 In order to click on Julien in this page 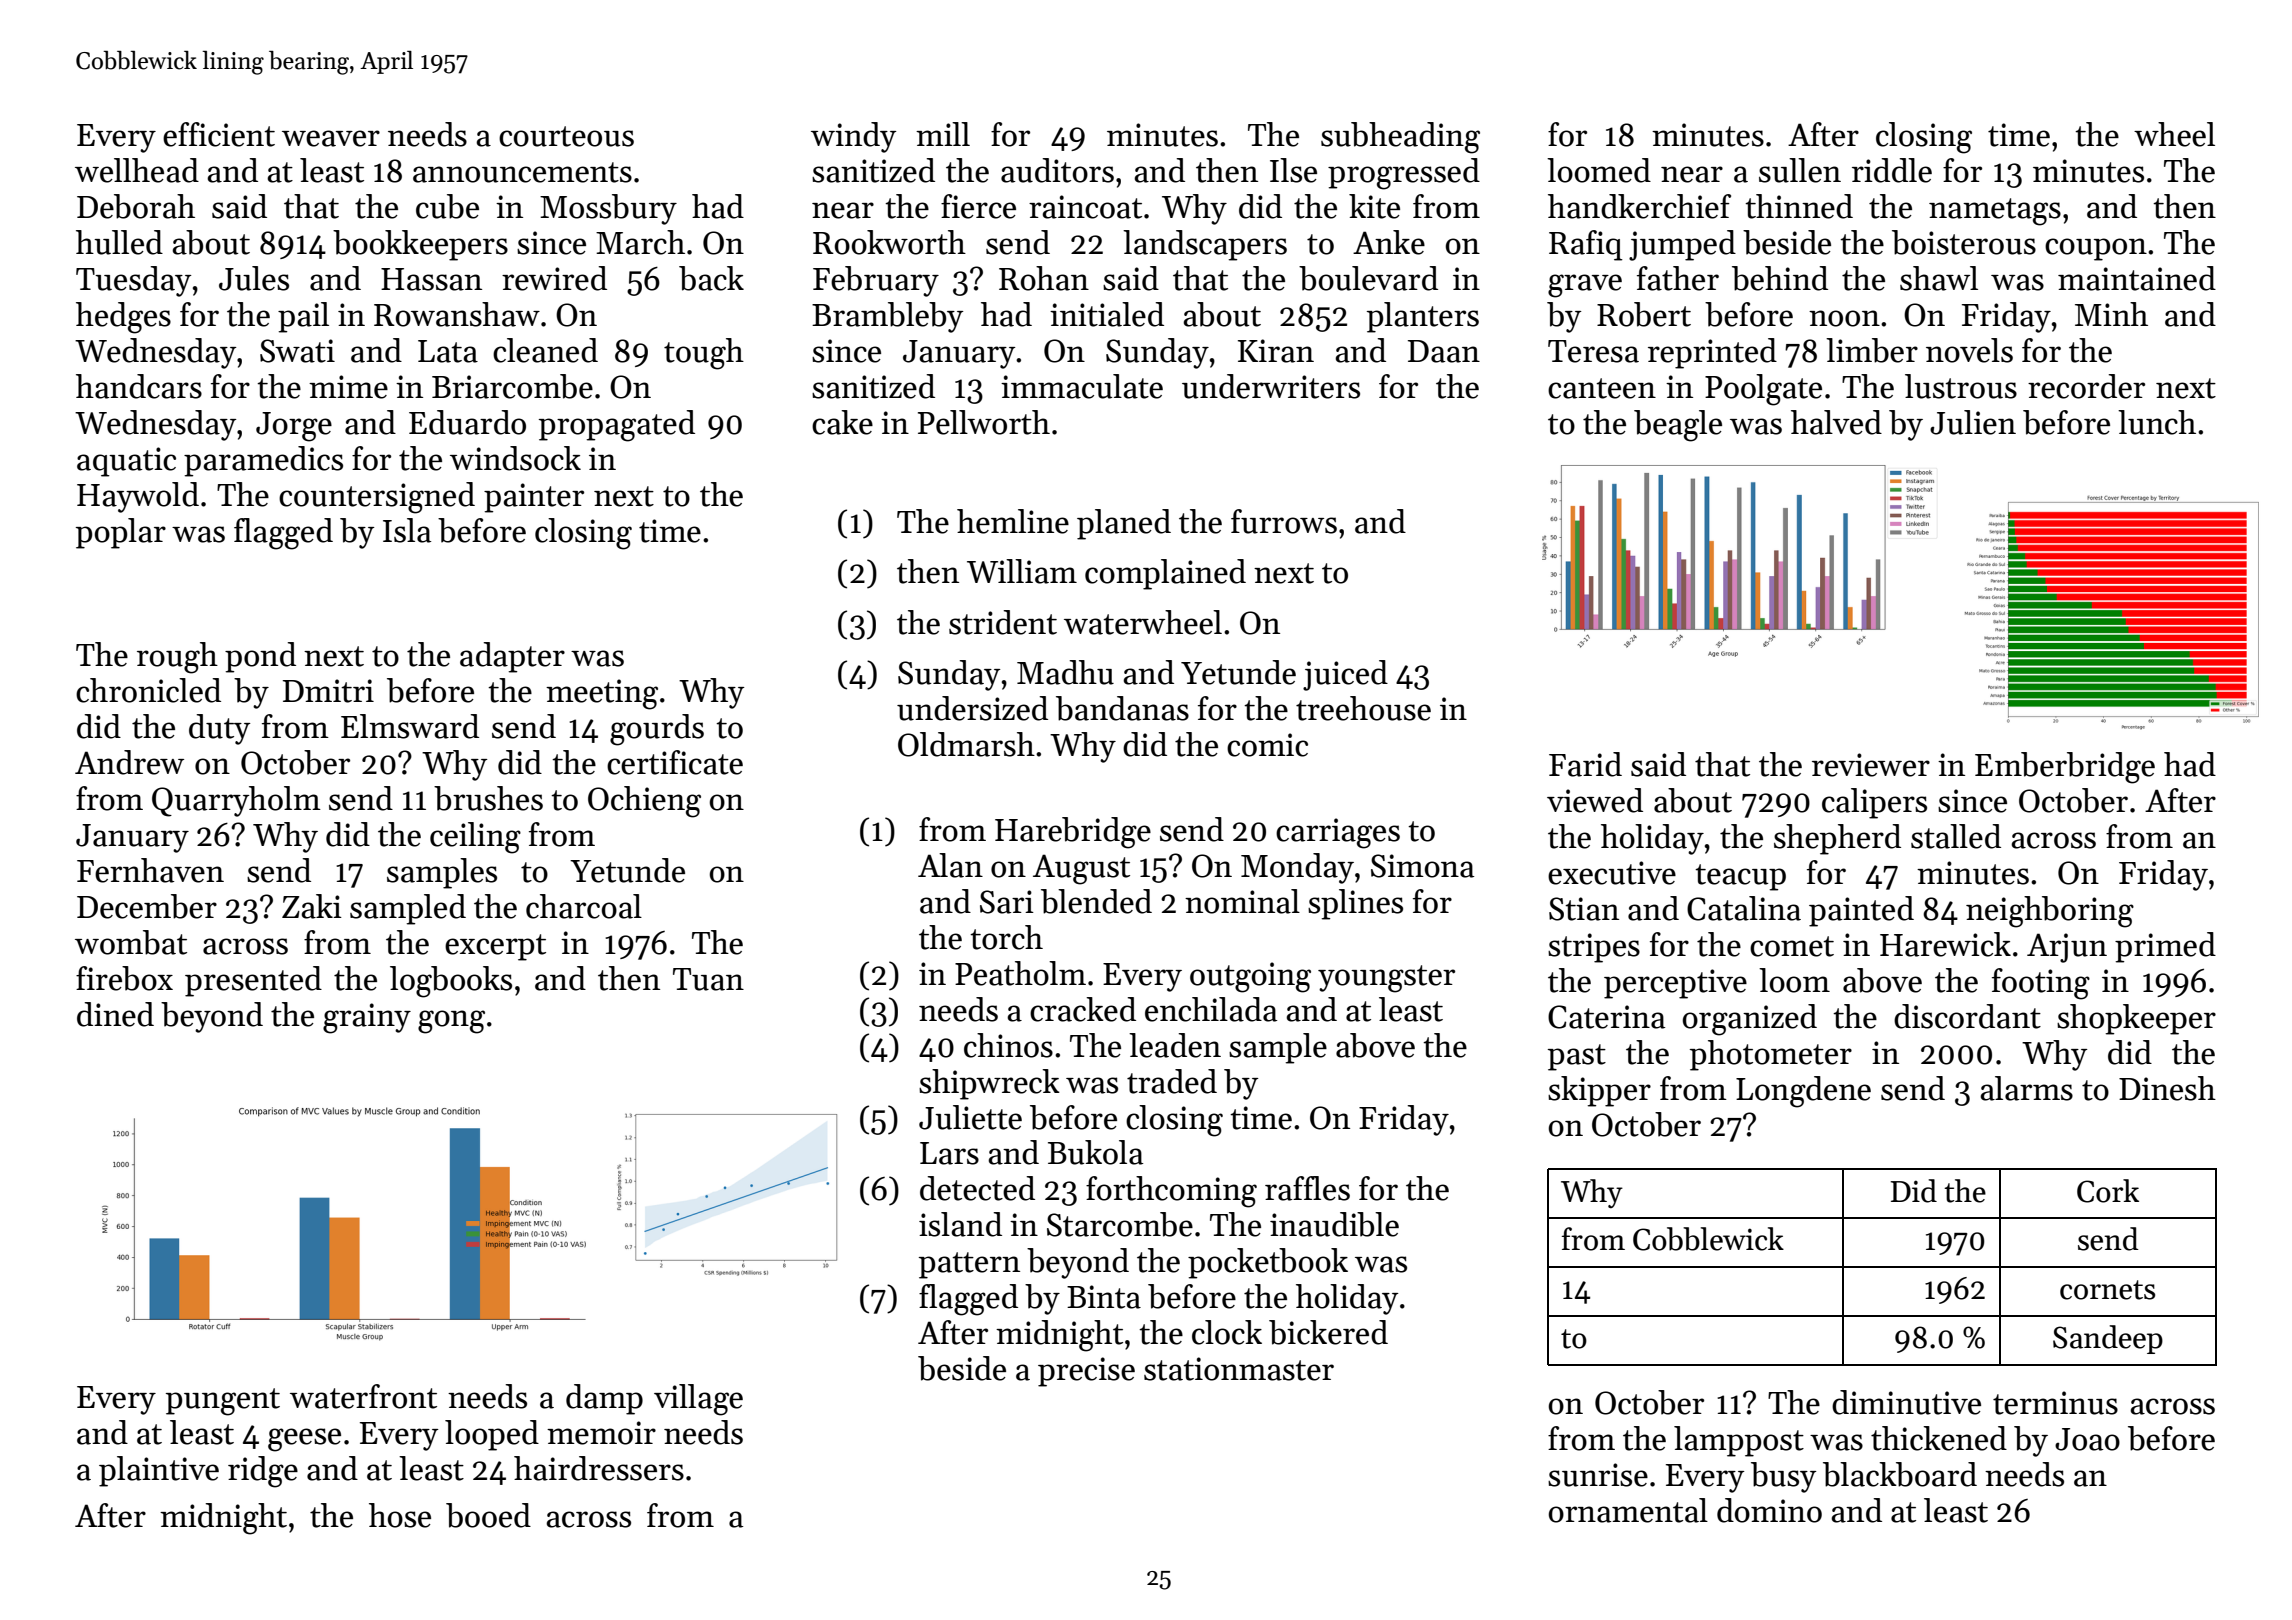, I will do `click(1973, 422)`.
